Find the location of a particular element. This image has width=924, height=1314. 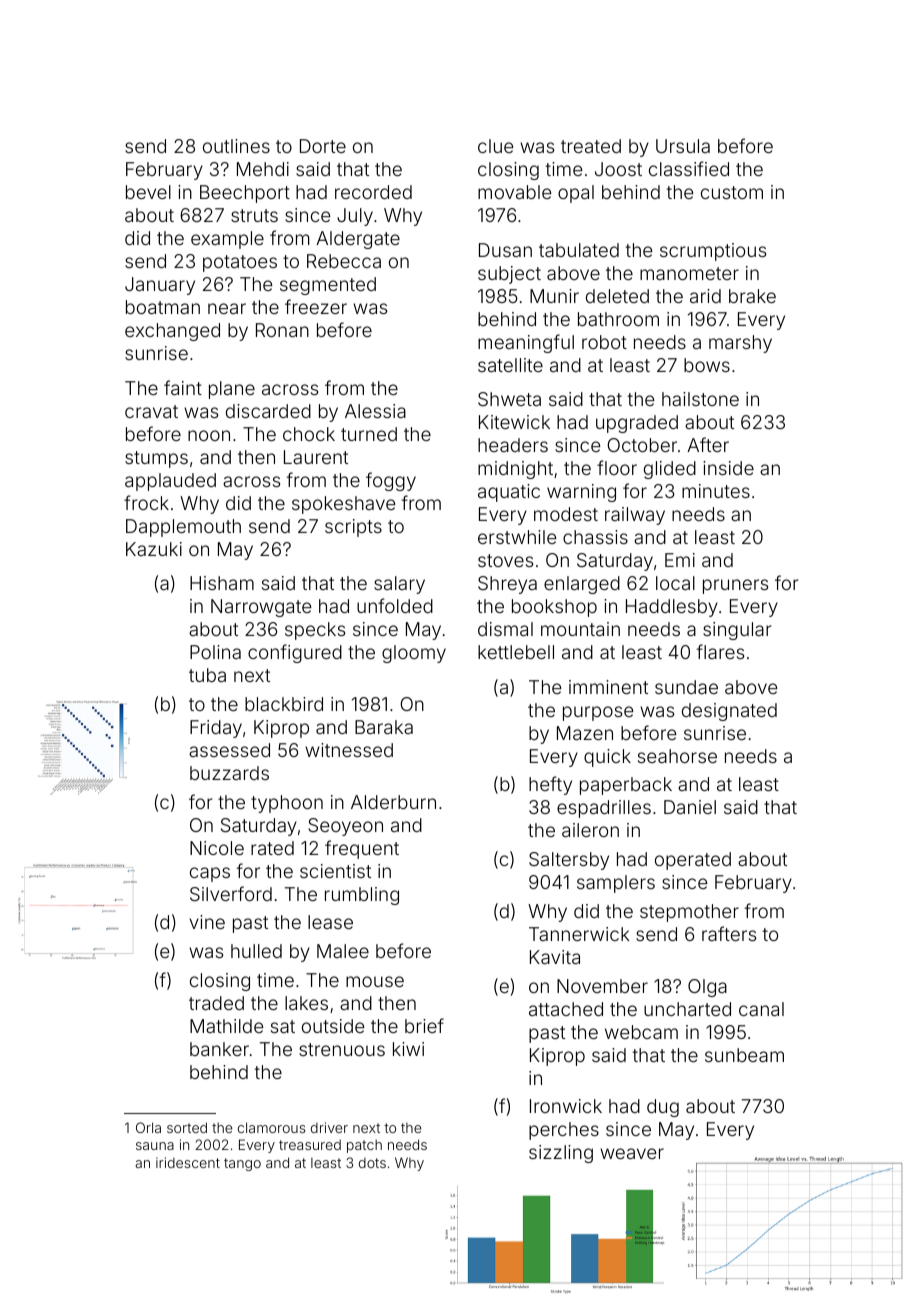

Ronan is located at coordinates (282, 330).
